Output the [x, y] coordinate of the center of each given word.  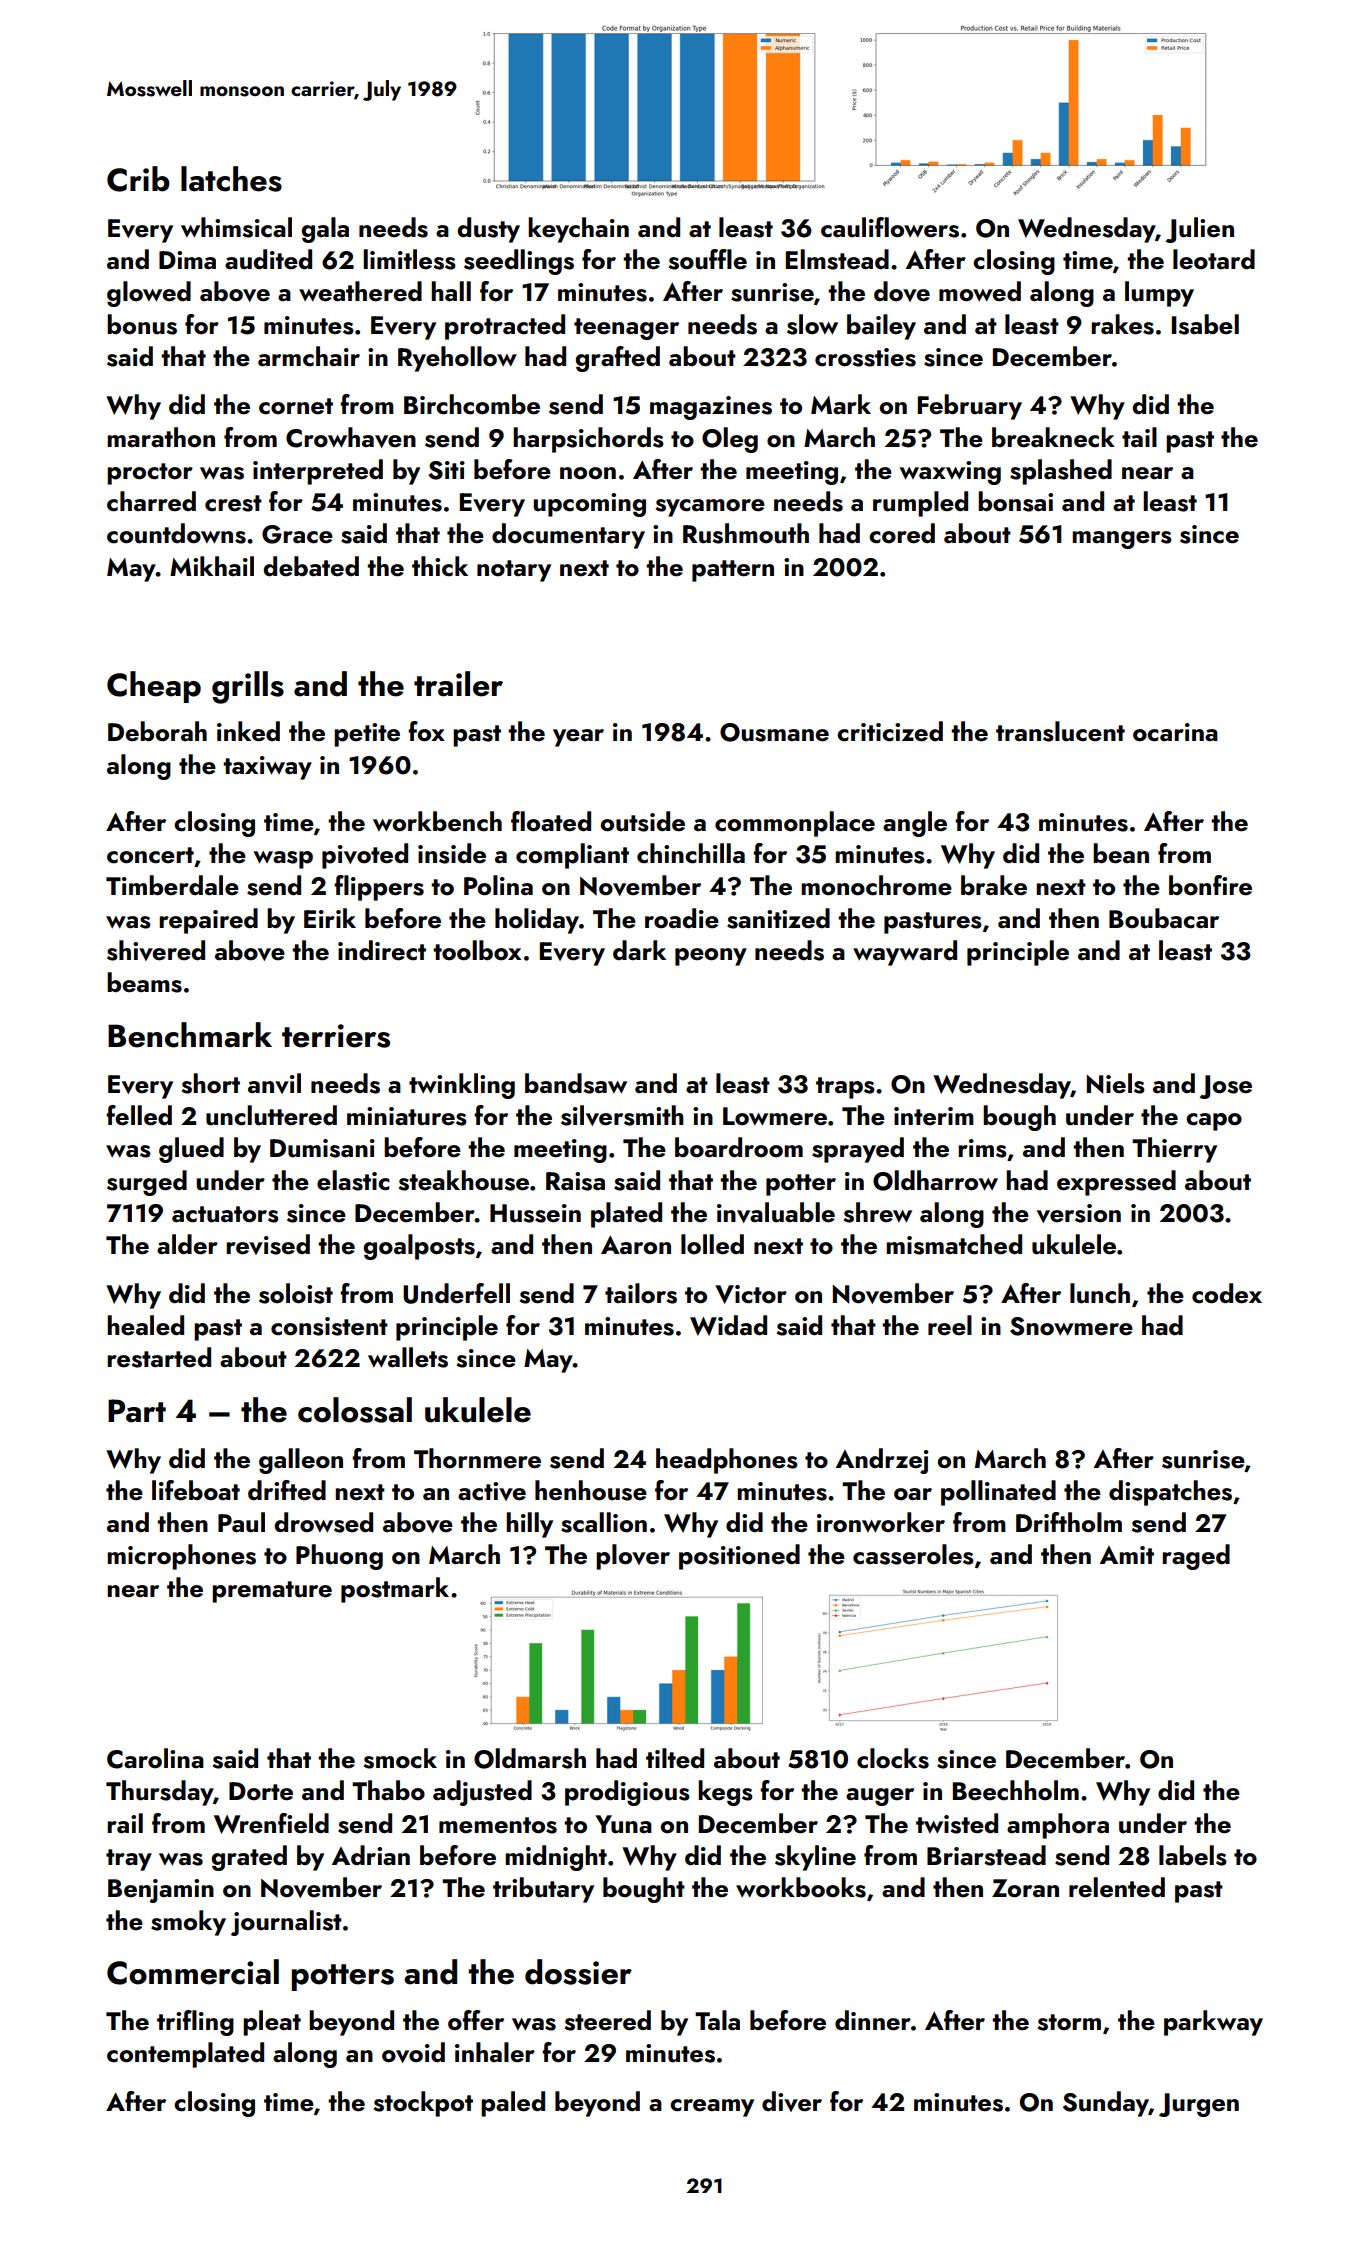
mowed [980, 291]
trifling [195, 2023]
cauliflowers [890, 227]
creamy [712, 2108]
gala [325, 230]
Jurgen [1199, 2105]
